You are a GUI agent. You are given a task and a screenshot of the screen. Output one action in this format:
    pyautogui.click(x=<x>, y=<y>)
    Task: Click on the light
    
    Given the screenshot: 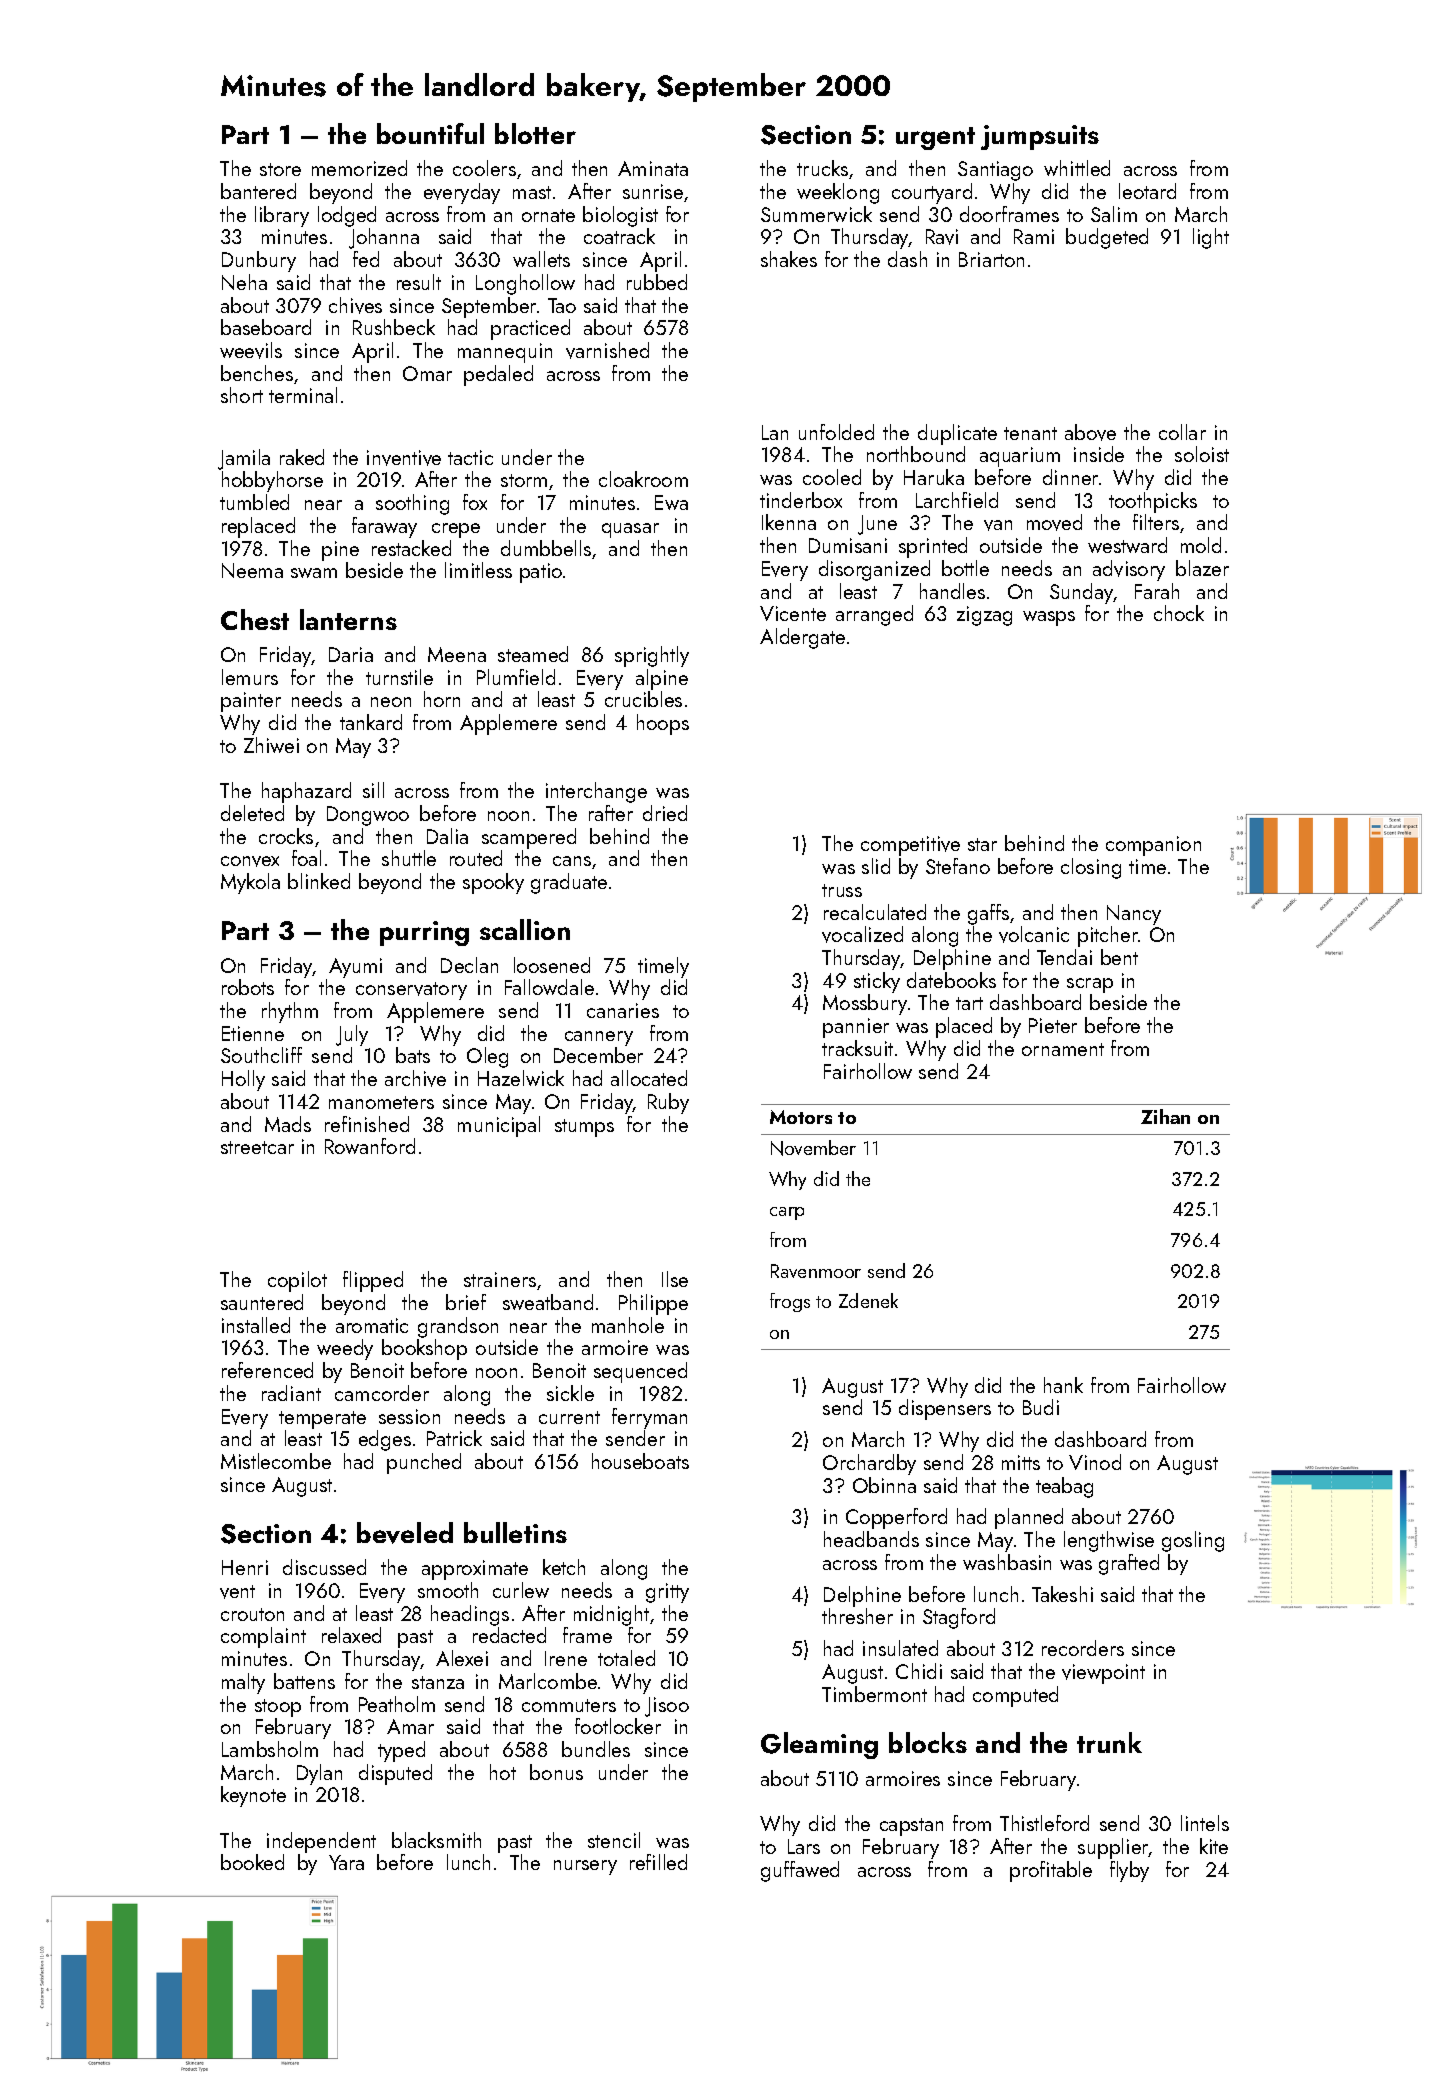 What is the action you would take?
    pyautogui.click(x=1211, y=238)
